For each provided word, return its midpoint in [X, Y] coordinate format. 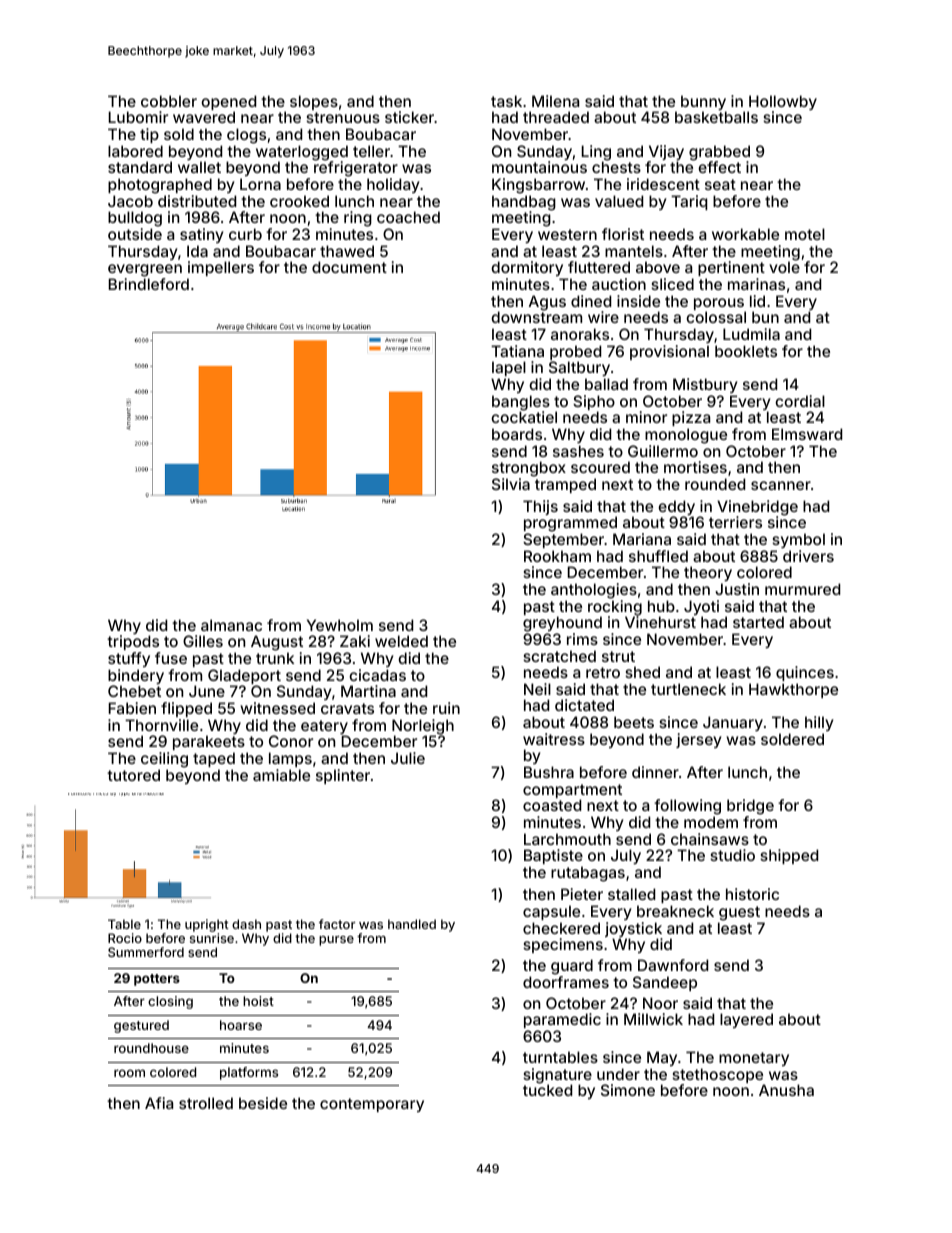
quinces [805, 673]
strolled [206, 1103]
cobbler [169, 101]
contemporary [372, 1105]
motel [805, 234]
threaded [556, 117]
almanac [231, 625]
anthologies [594, 591]
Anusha [786, 1090]
